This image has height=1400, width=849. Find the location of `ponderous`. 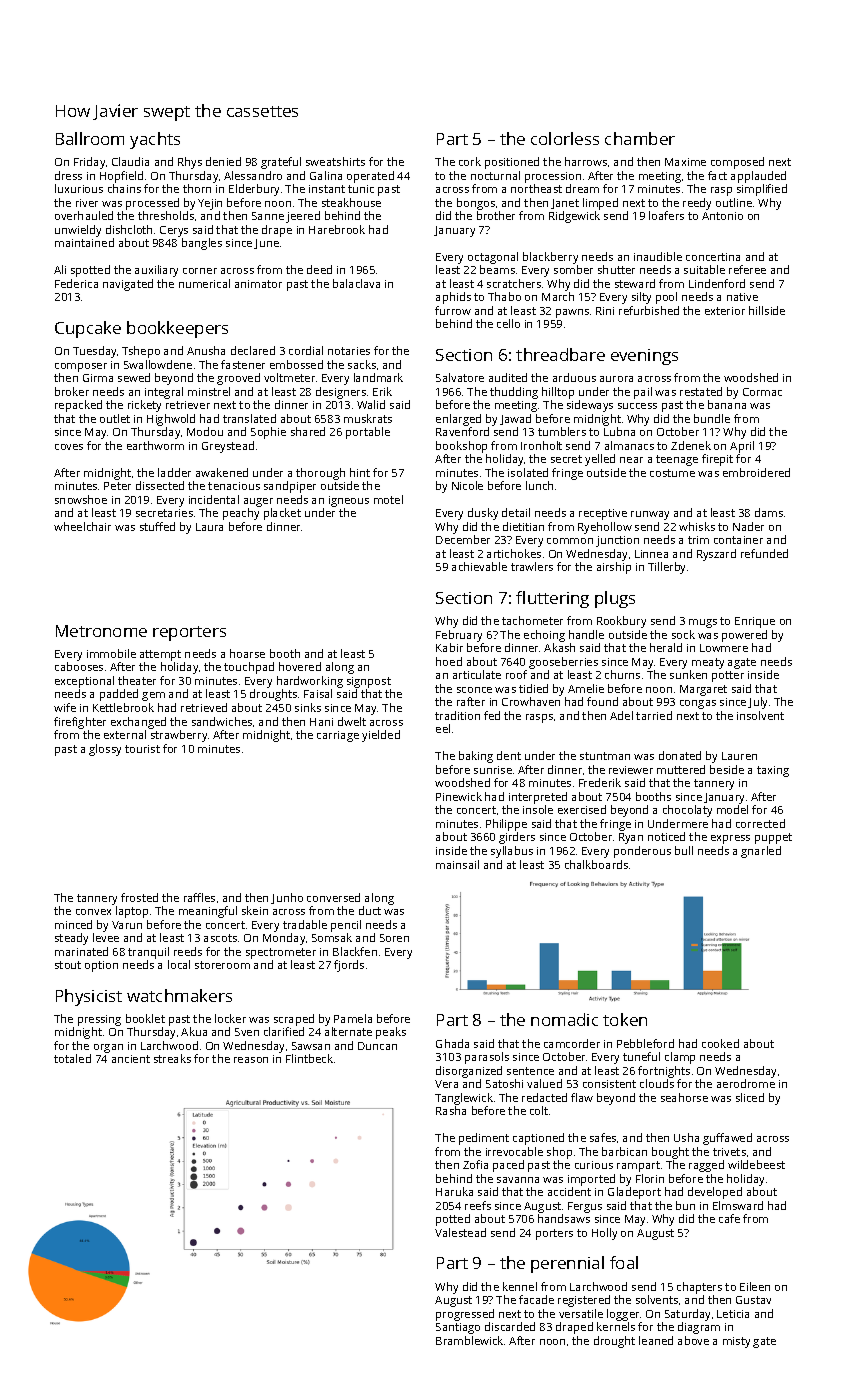

ponderous is located at coordinates (642, 852).
